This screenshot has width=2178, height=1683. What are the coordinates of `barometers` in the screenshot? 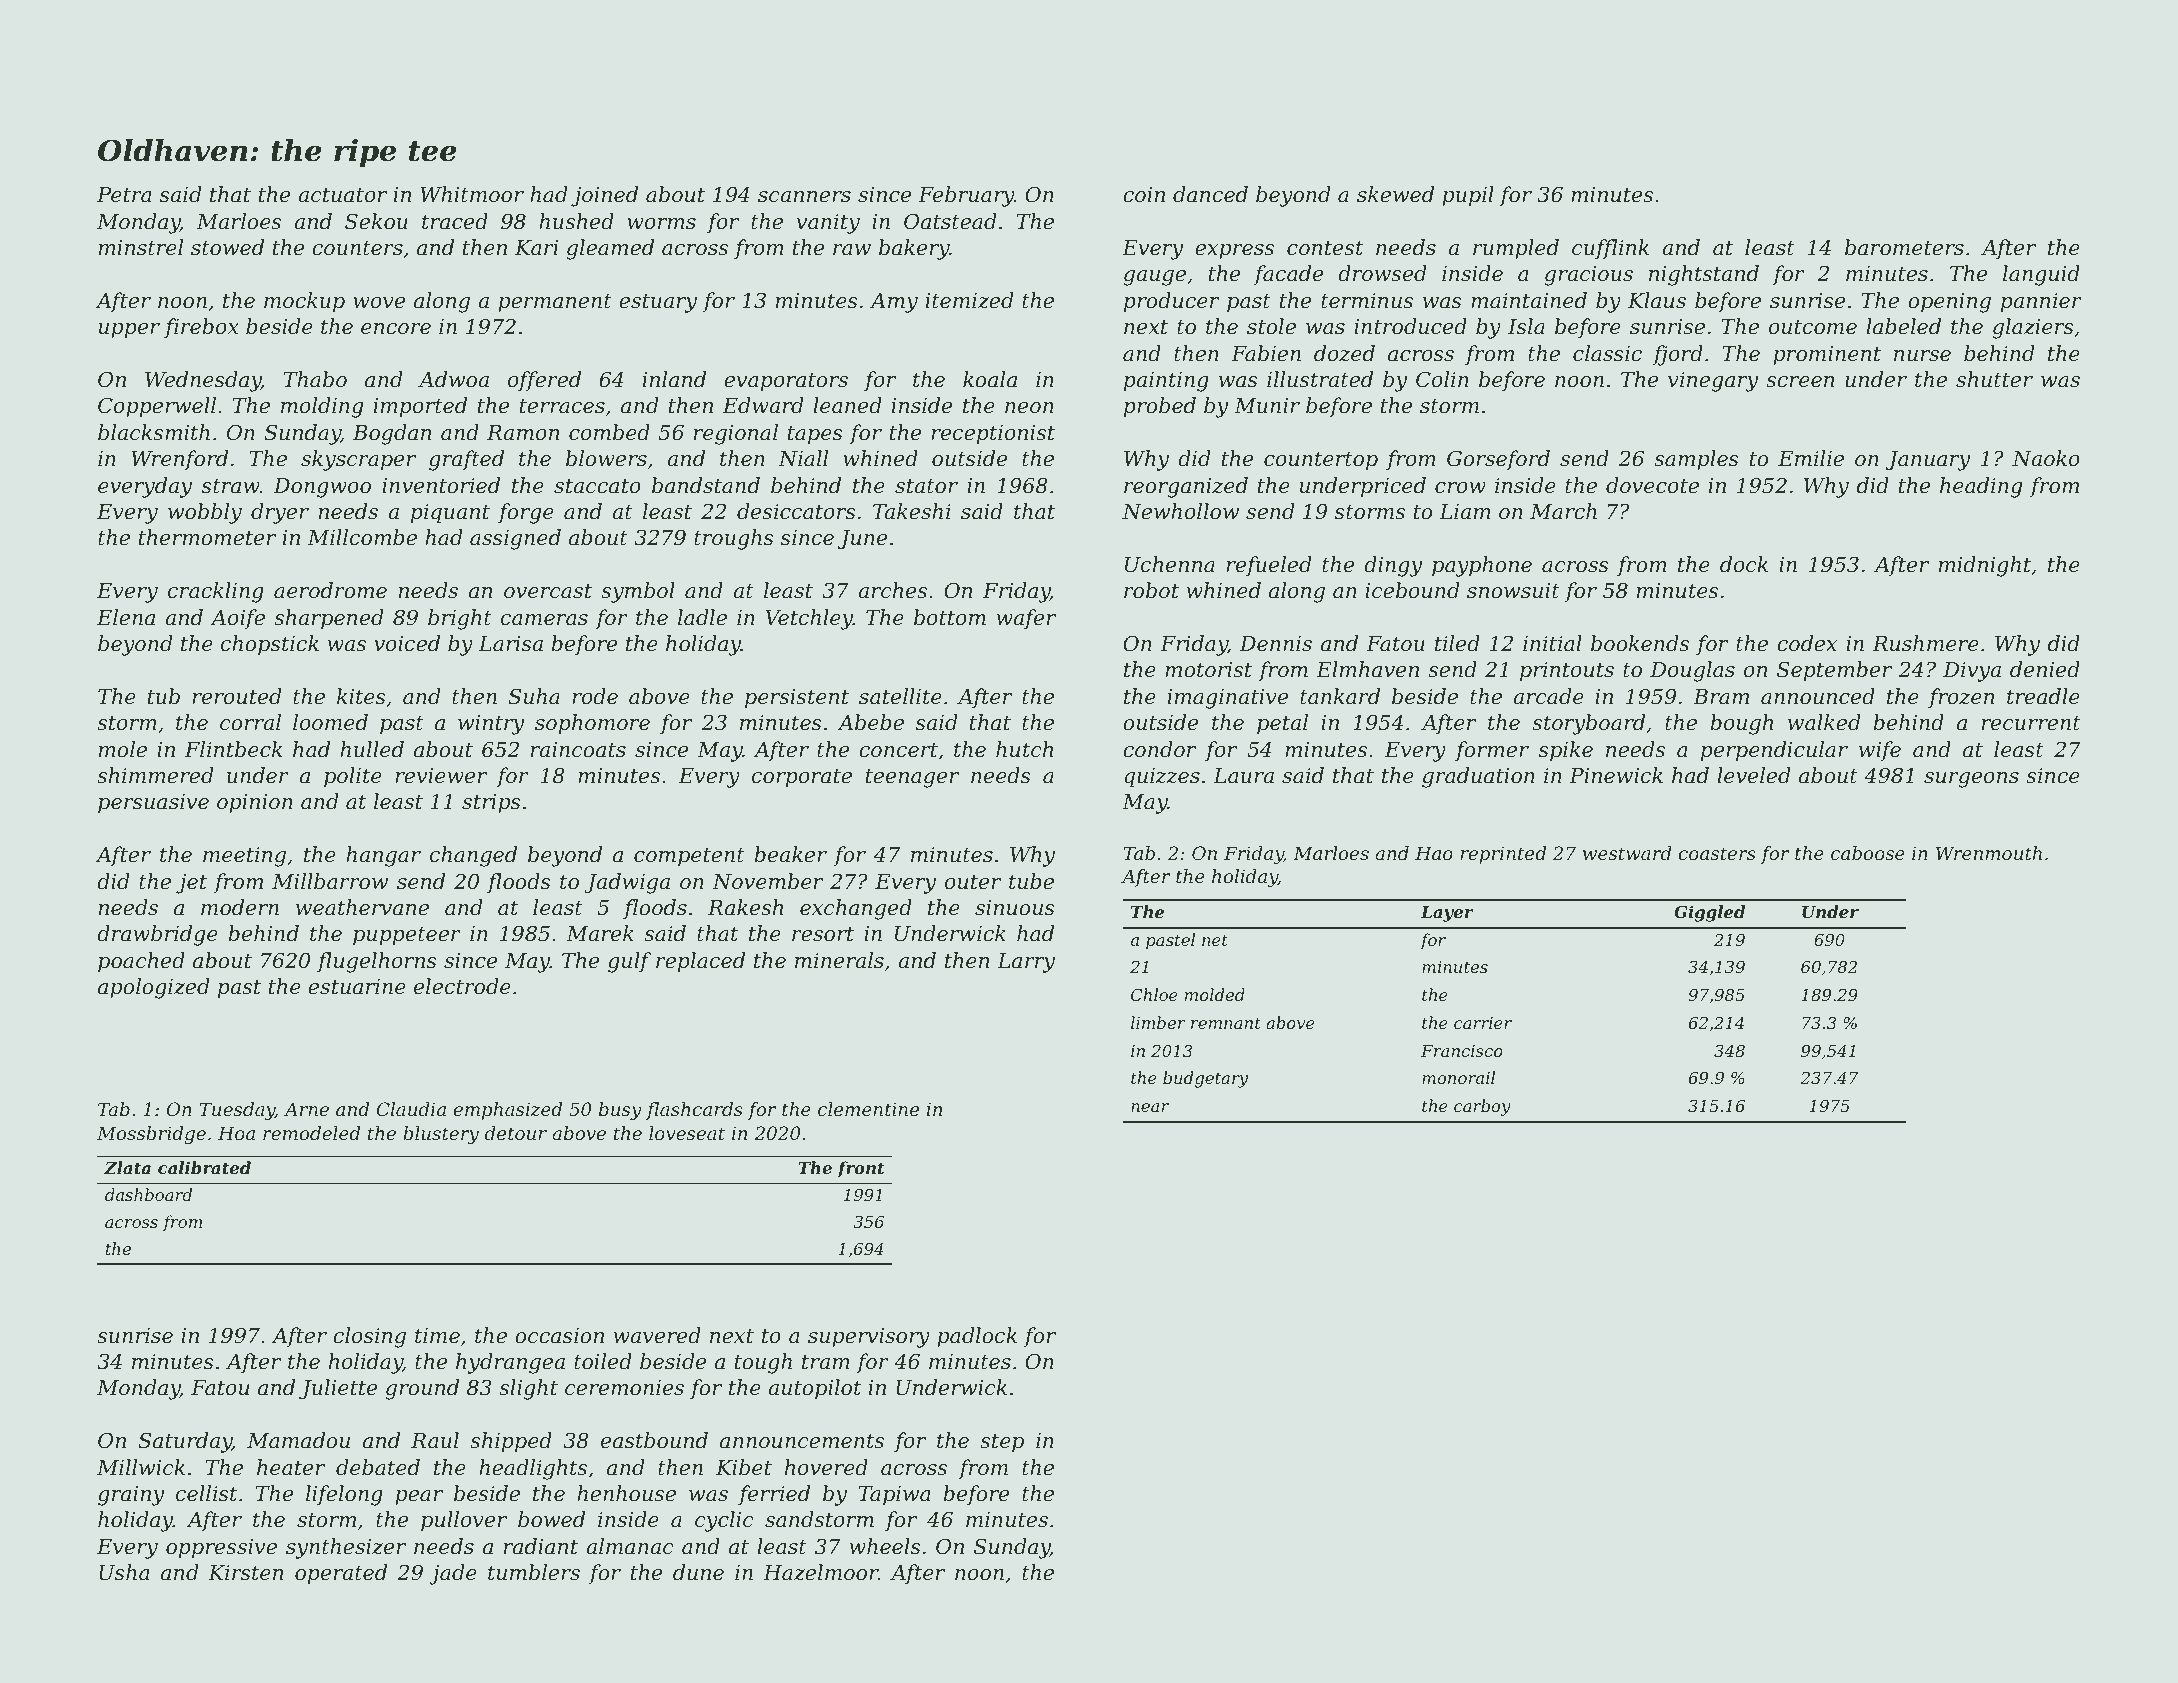 It's located at (1904, 247).
